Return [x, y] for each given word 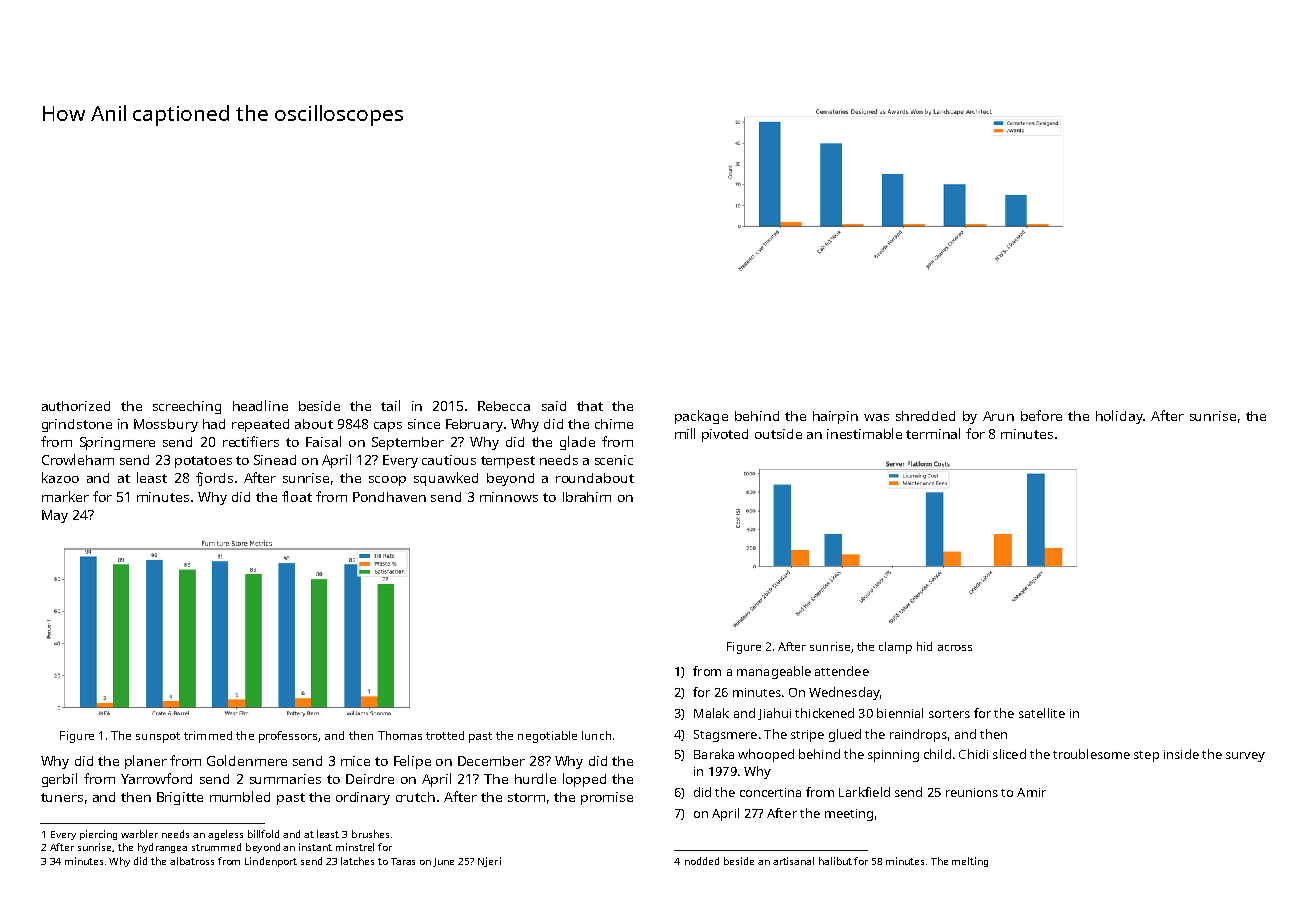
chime [614, 424]
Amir [1031, 792]
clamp [895, 648]
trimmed [208, 735]
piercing [98, 835]
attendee [842, 671]
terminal [933, 433]
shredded [925, 416]
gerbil [59, 780]
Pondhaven [389, 497]
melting [970, 862]
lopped [584, 780]
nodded [702, 861]
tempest [508, 462]
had [214, 424]
